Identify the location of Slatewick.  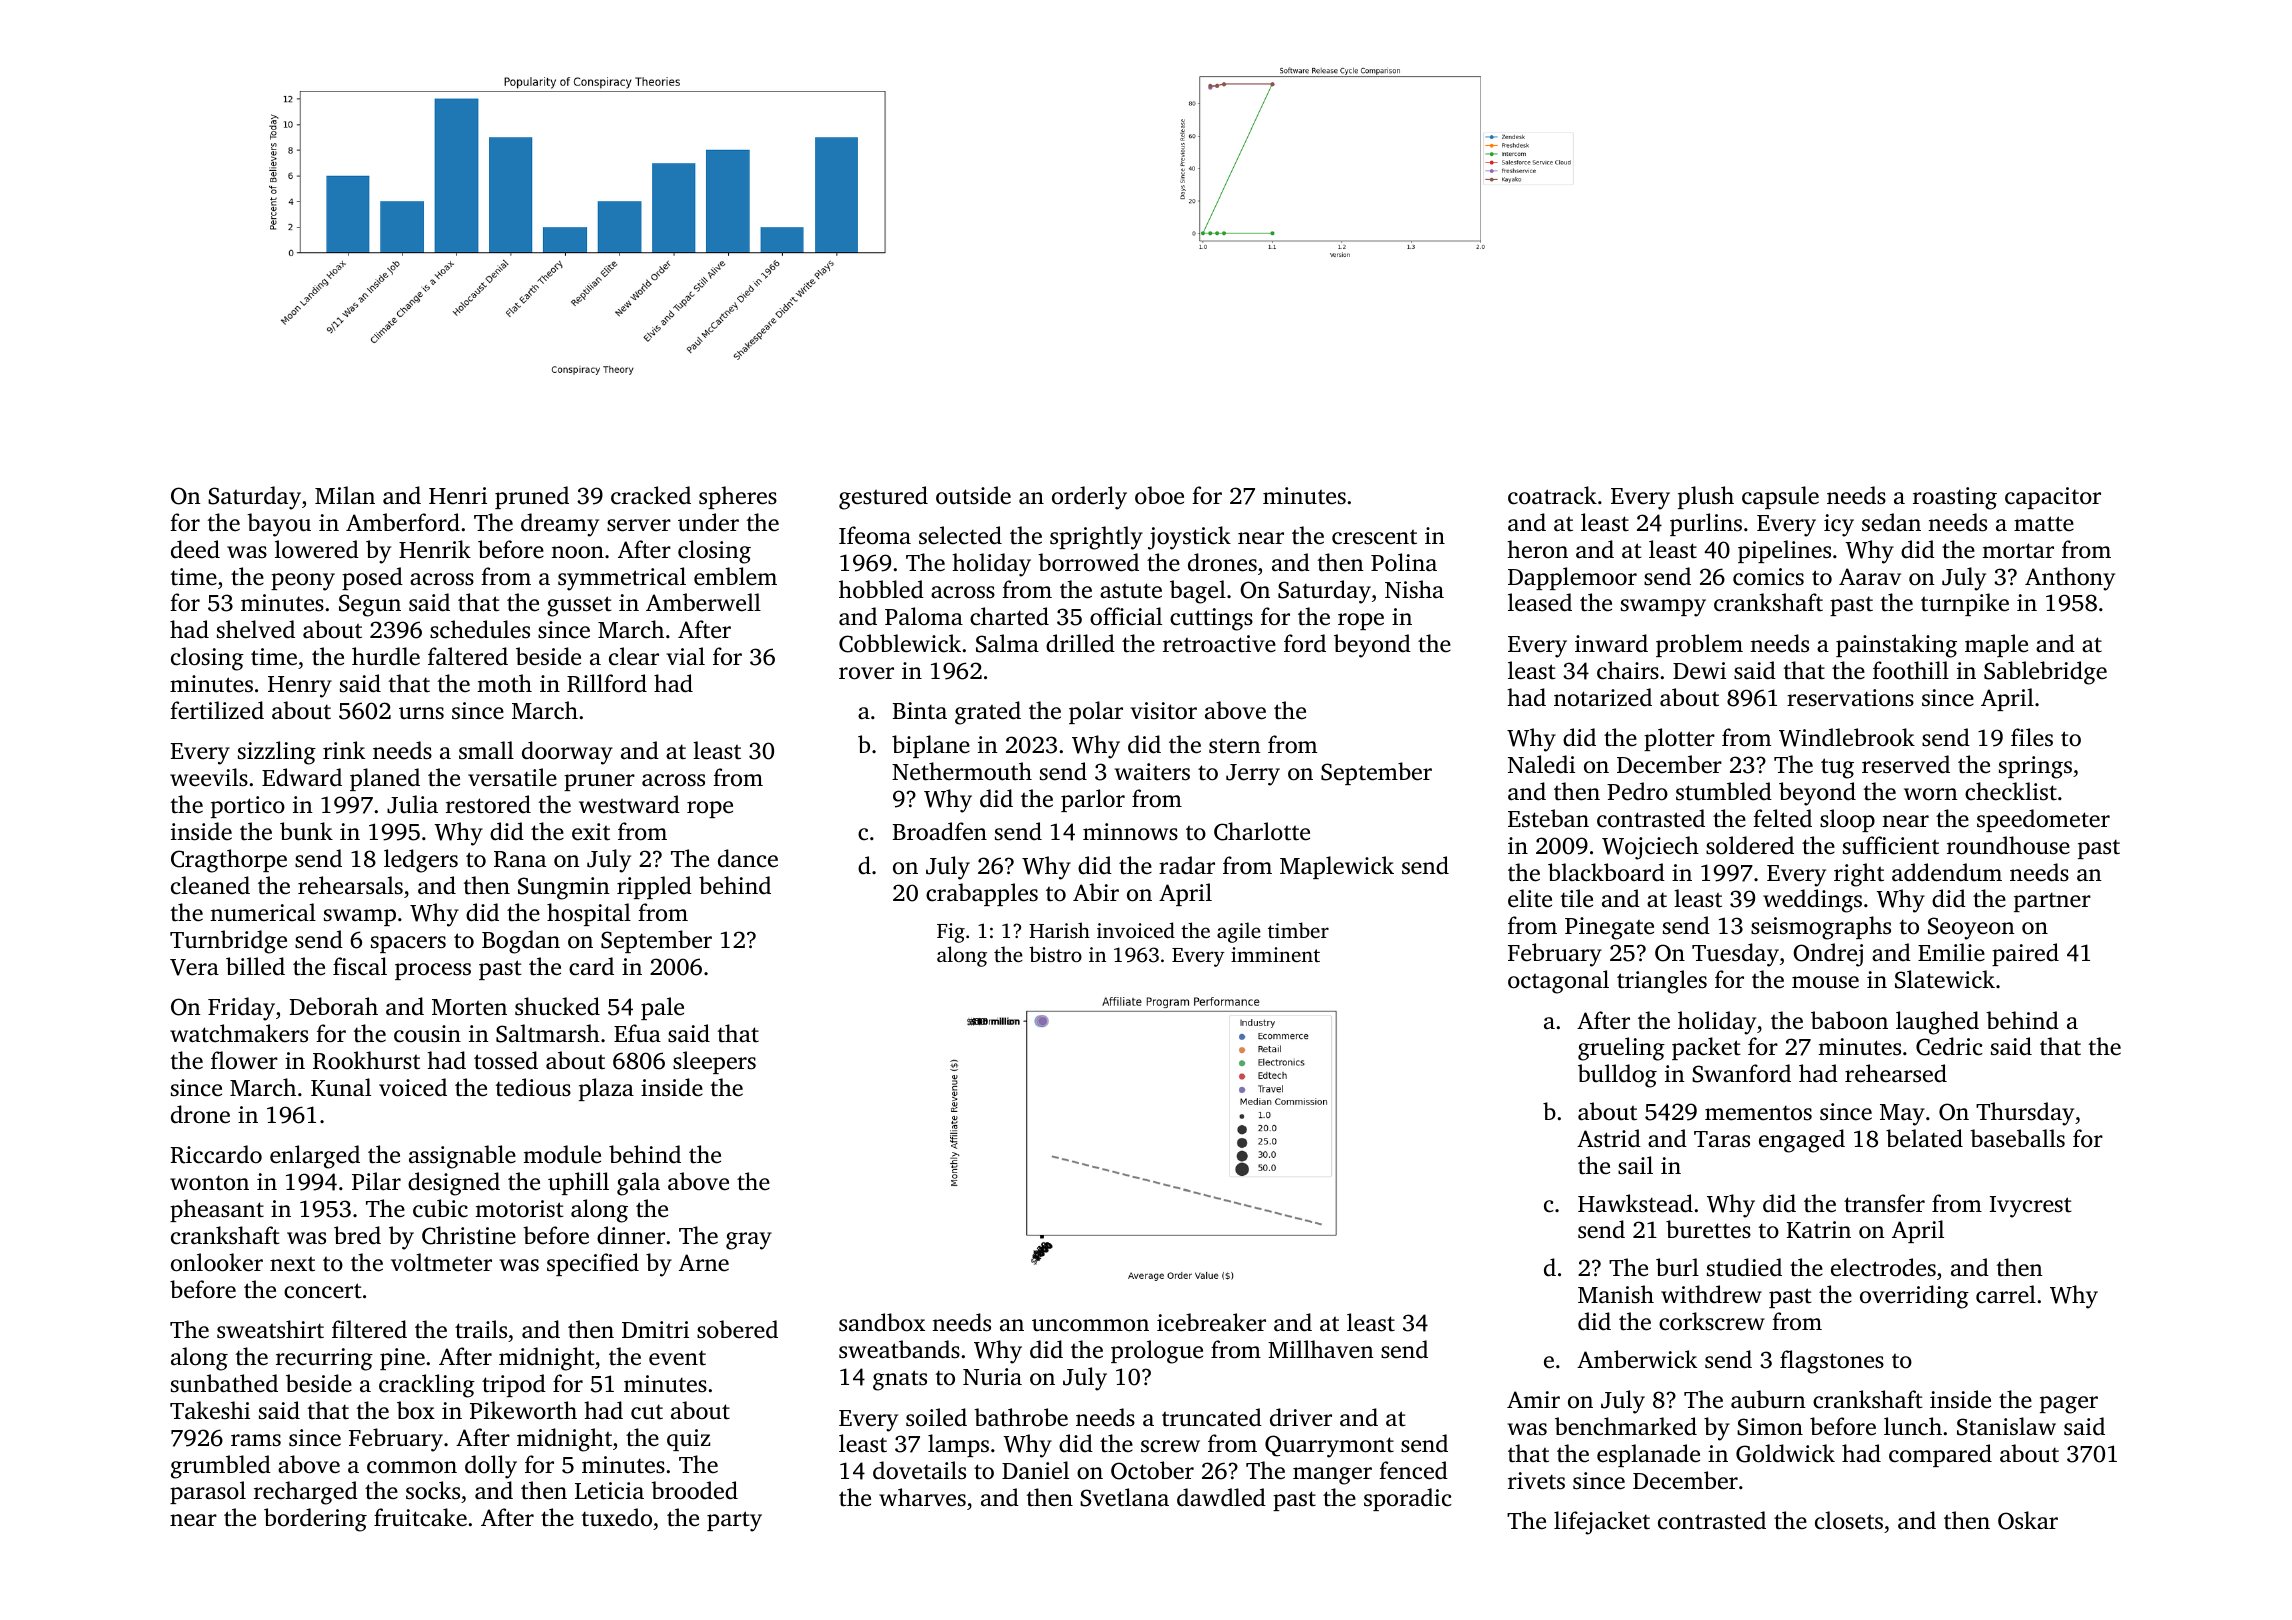
(1945, 979).
